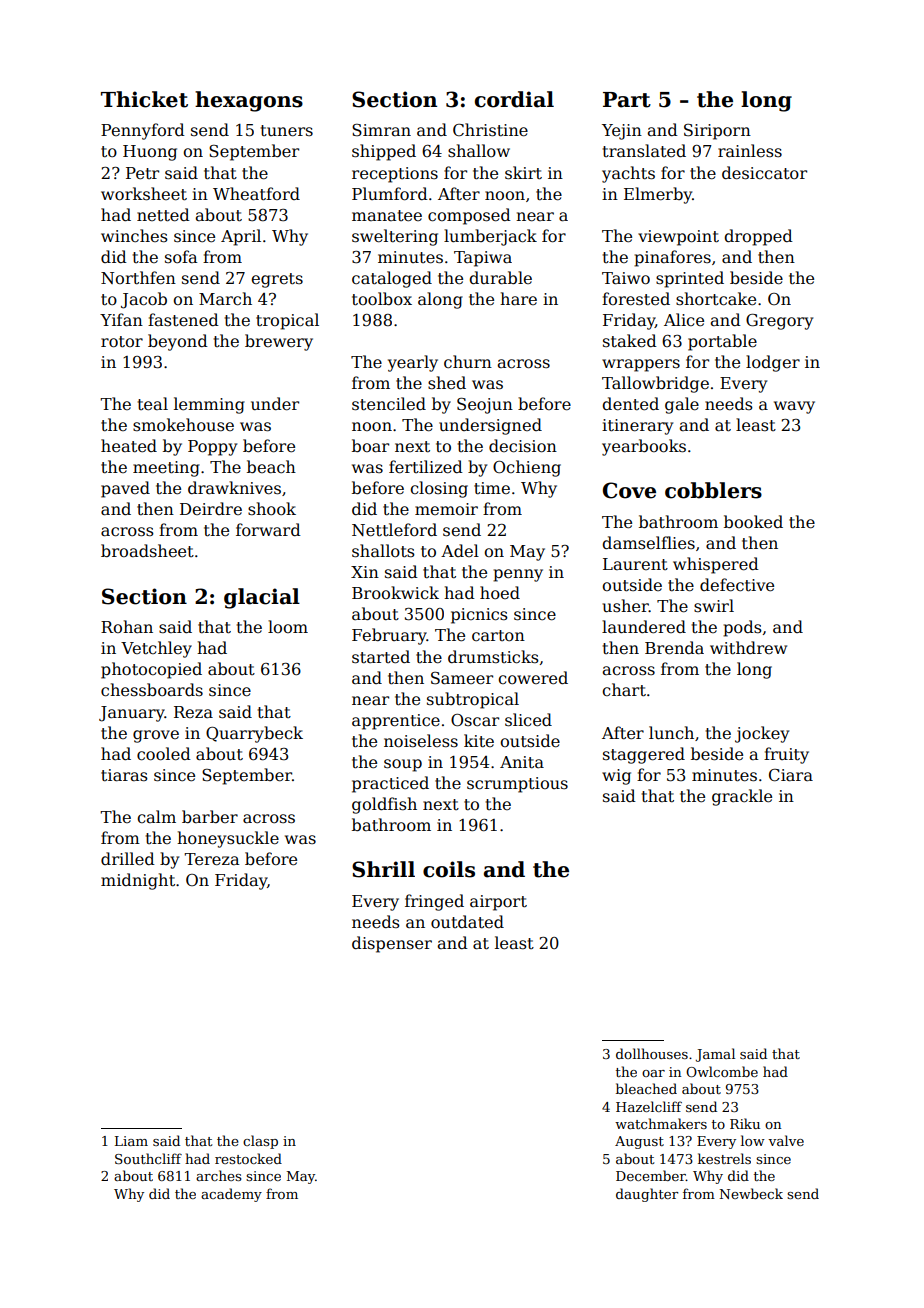 The image size is (924, 1308). I want to click on manatee, so click(387, 216).
